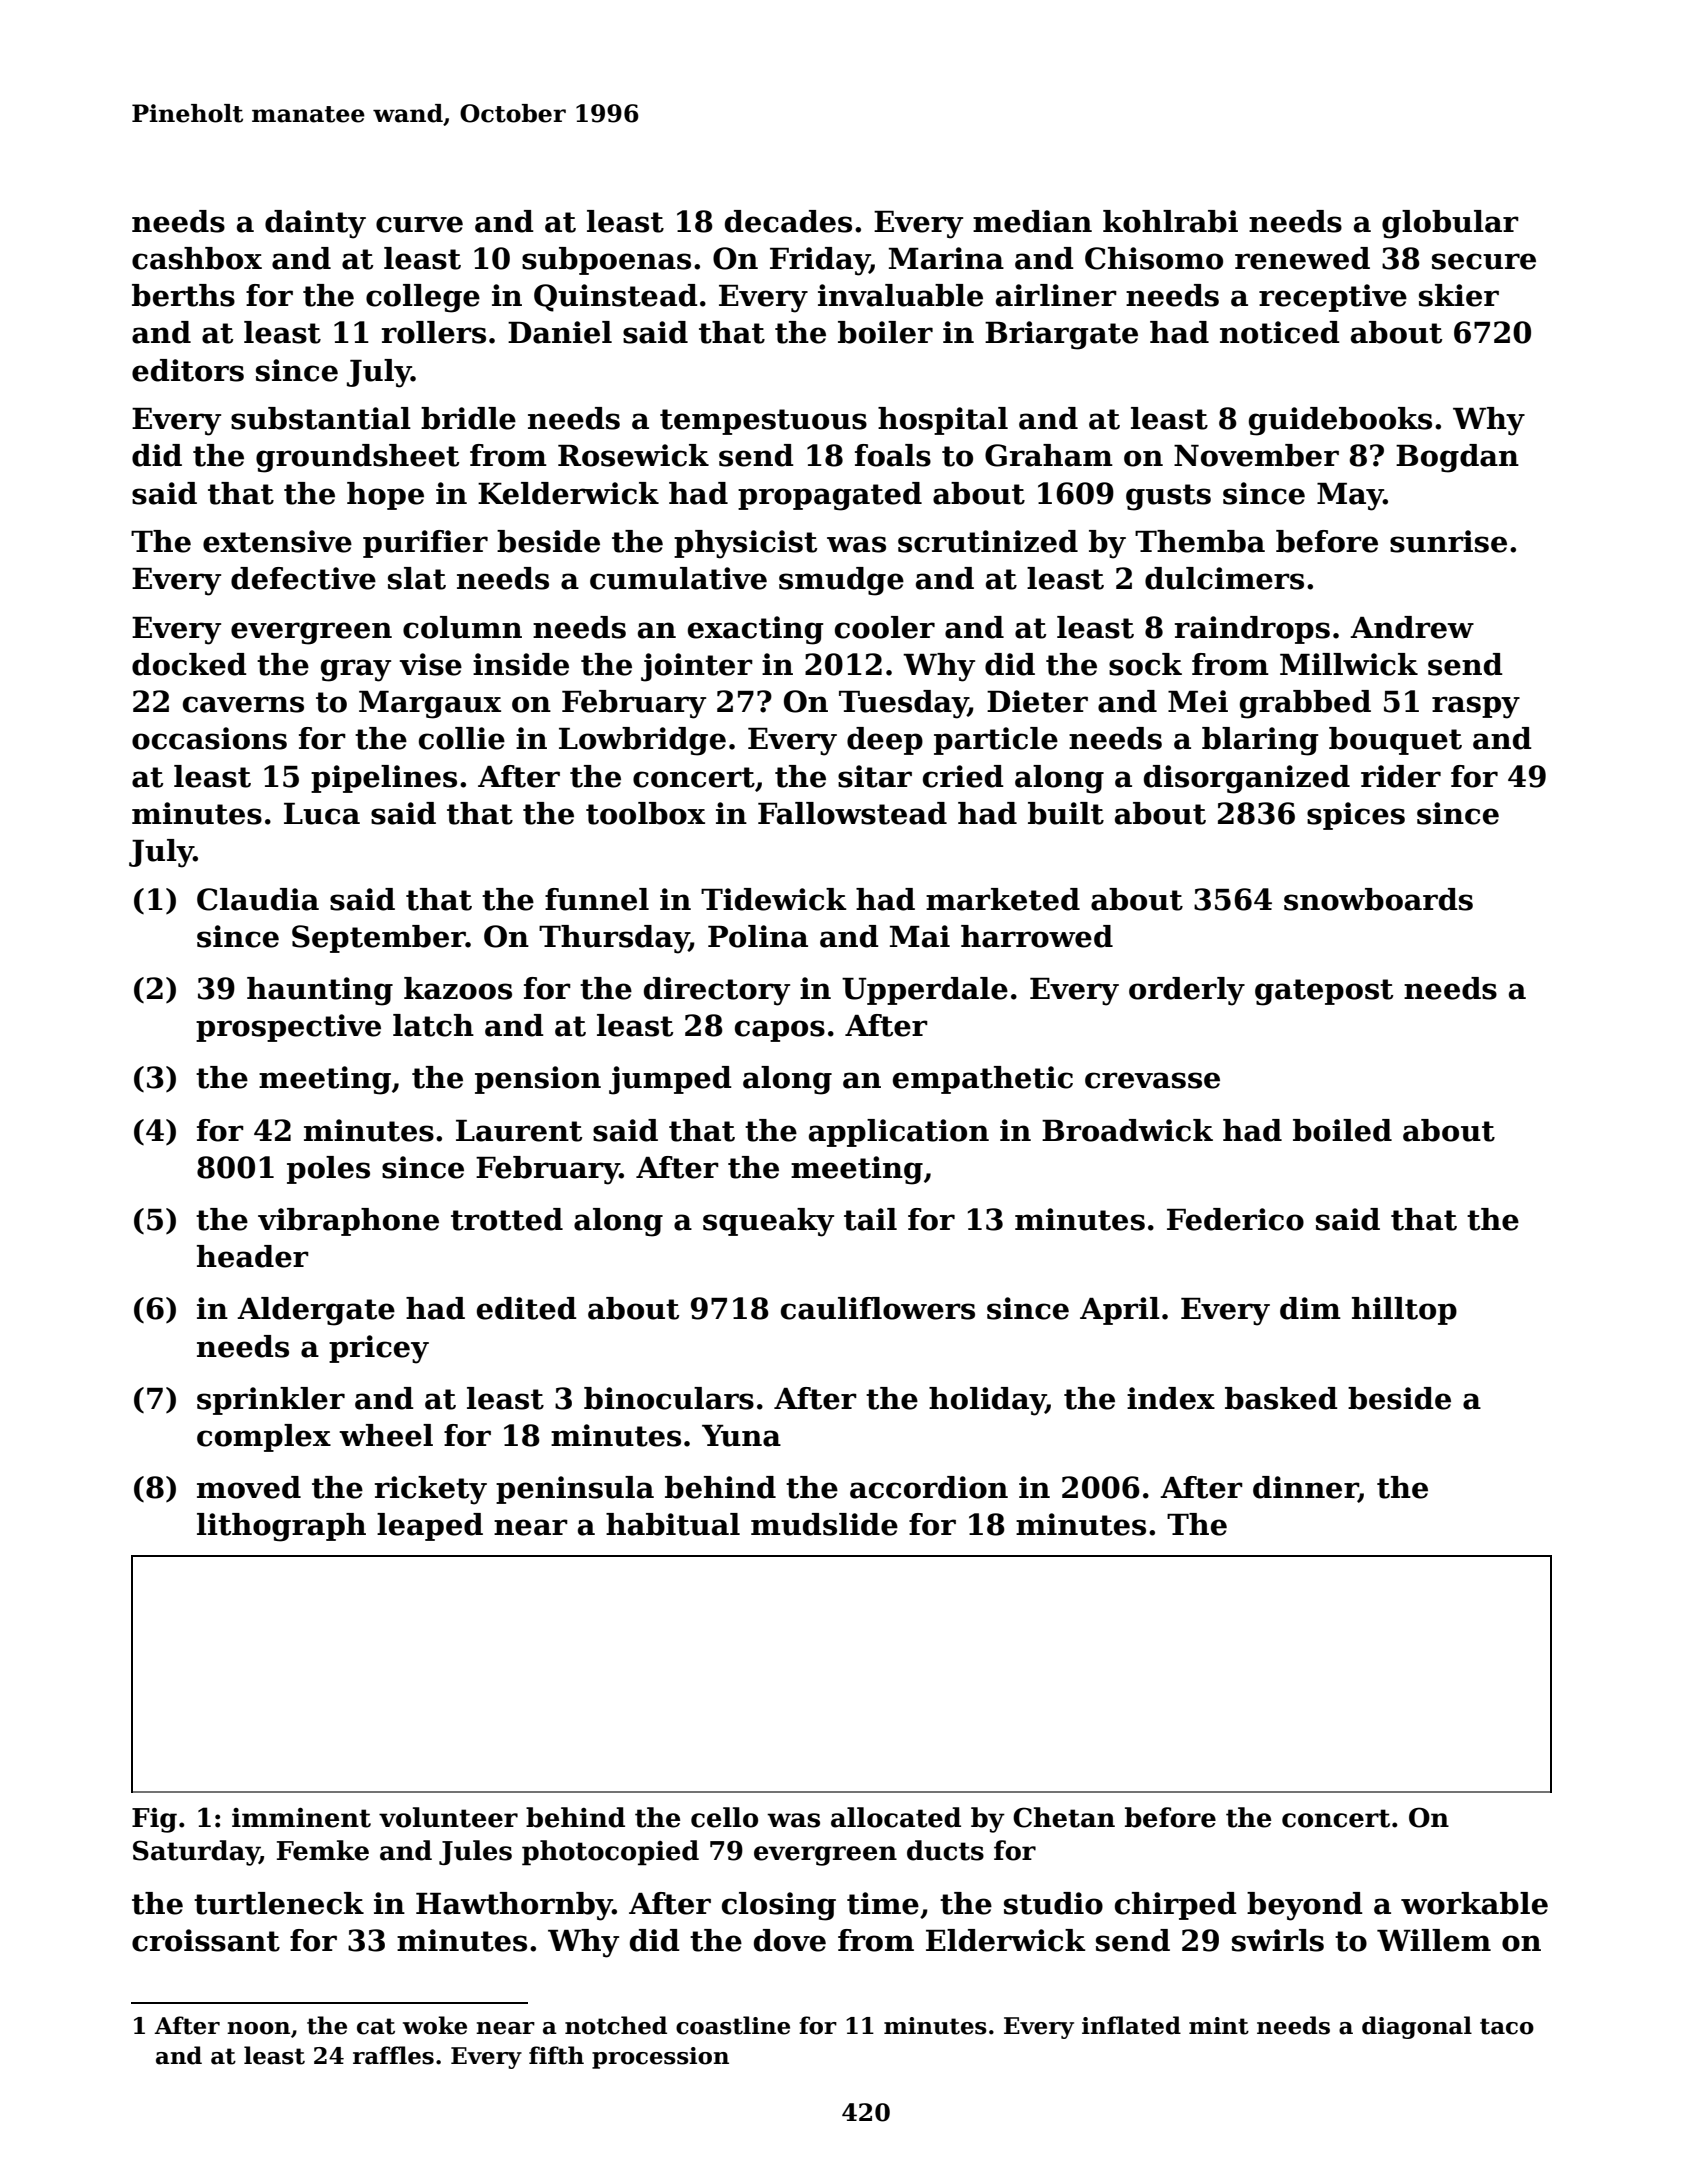 The width and height of the screenshot is (1683, 2178). I want to click on imminent, so click(301, 1818).
